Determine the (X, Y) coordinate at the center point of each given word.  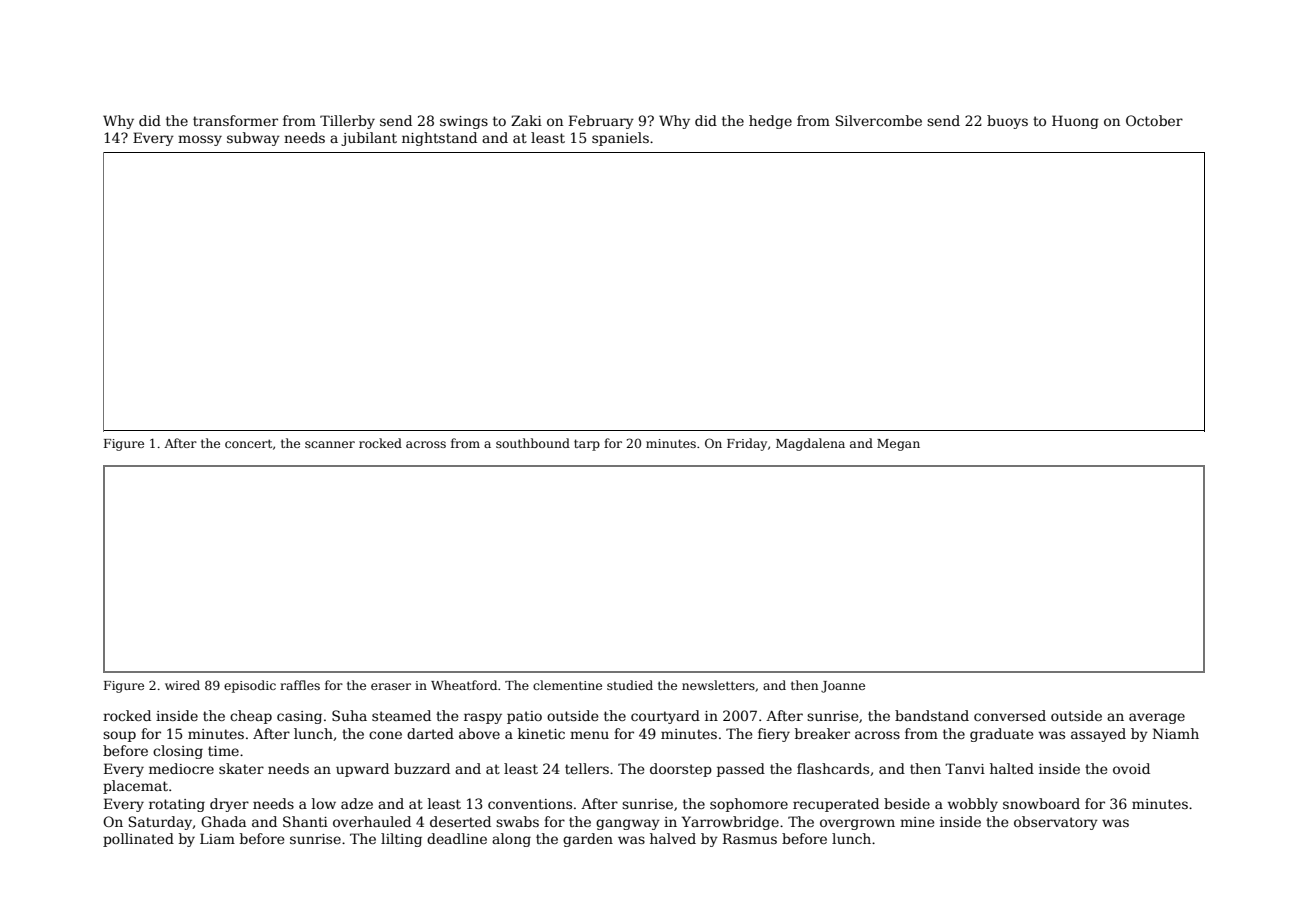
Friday (747, 444)
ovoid (1131, 768)
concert (248, 443)
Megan (898, 445)
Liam (217, 838)
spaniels (620, 139)
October (1154, 120)
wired (182, 685)
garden (588, 840)
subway (253, 139)
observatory (1056, 823)
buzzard (422, 768)
